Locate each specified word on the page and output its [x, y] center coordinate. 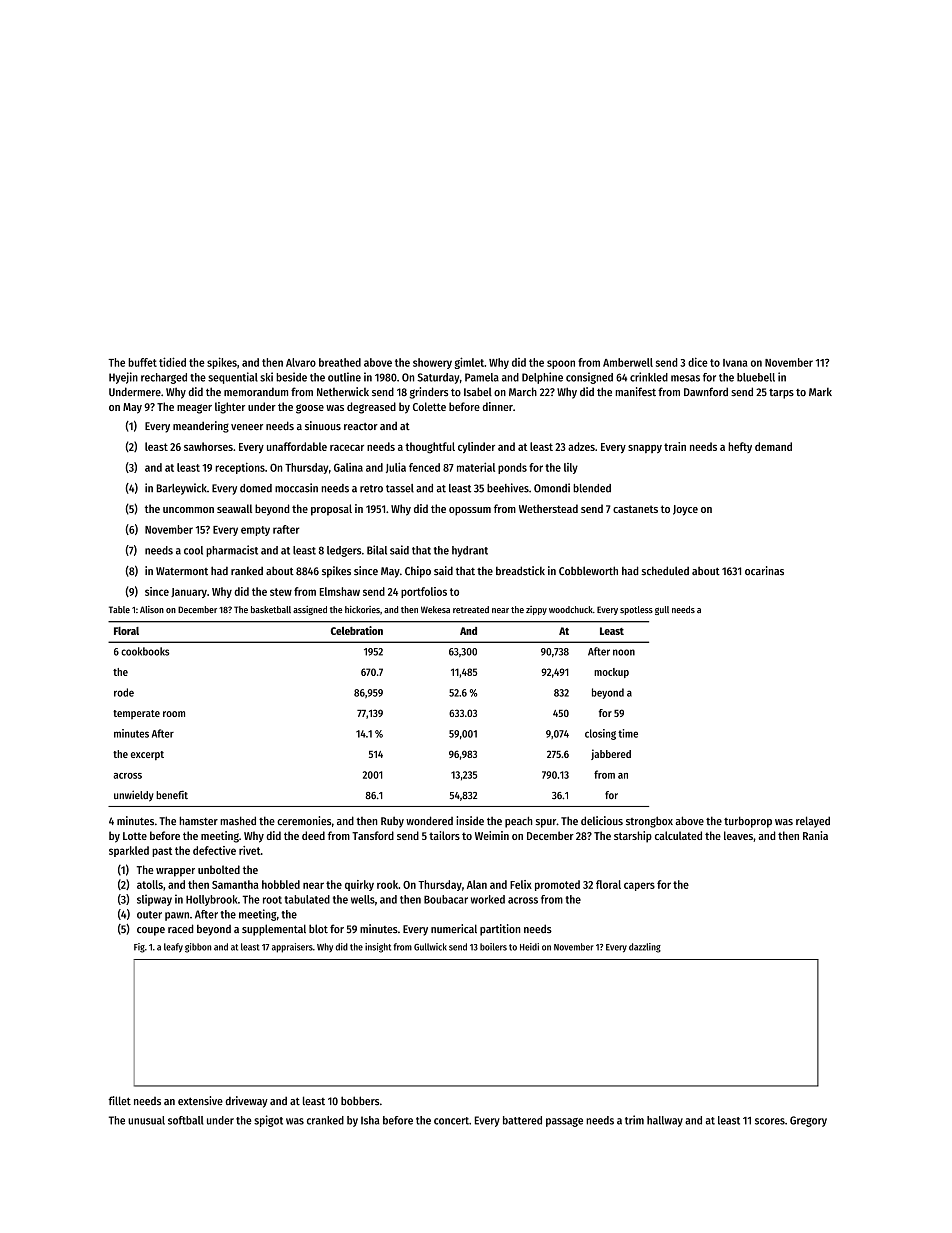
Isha [370, 1120]
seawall [234, 508]
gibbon [198, 948]
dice [698, 362]
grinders [429, 393]
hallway [665, 1121]
